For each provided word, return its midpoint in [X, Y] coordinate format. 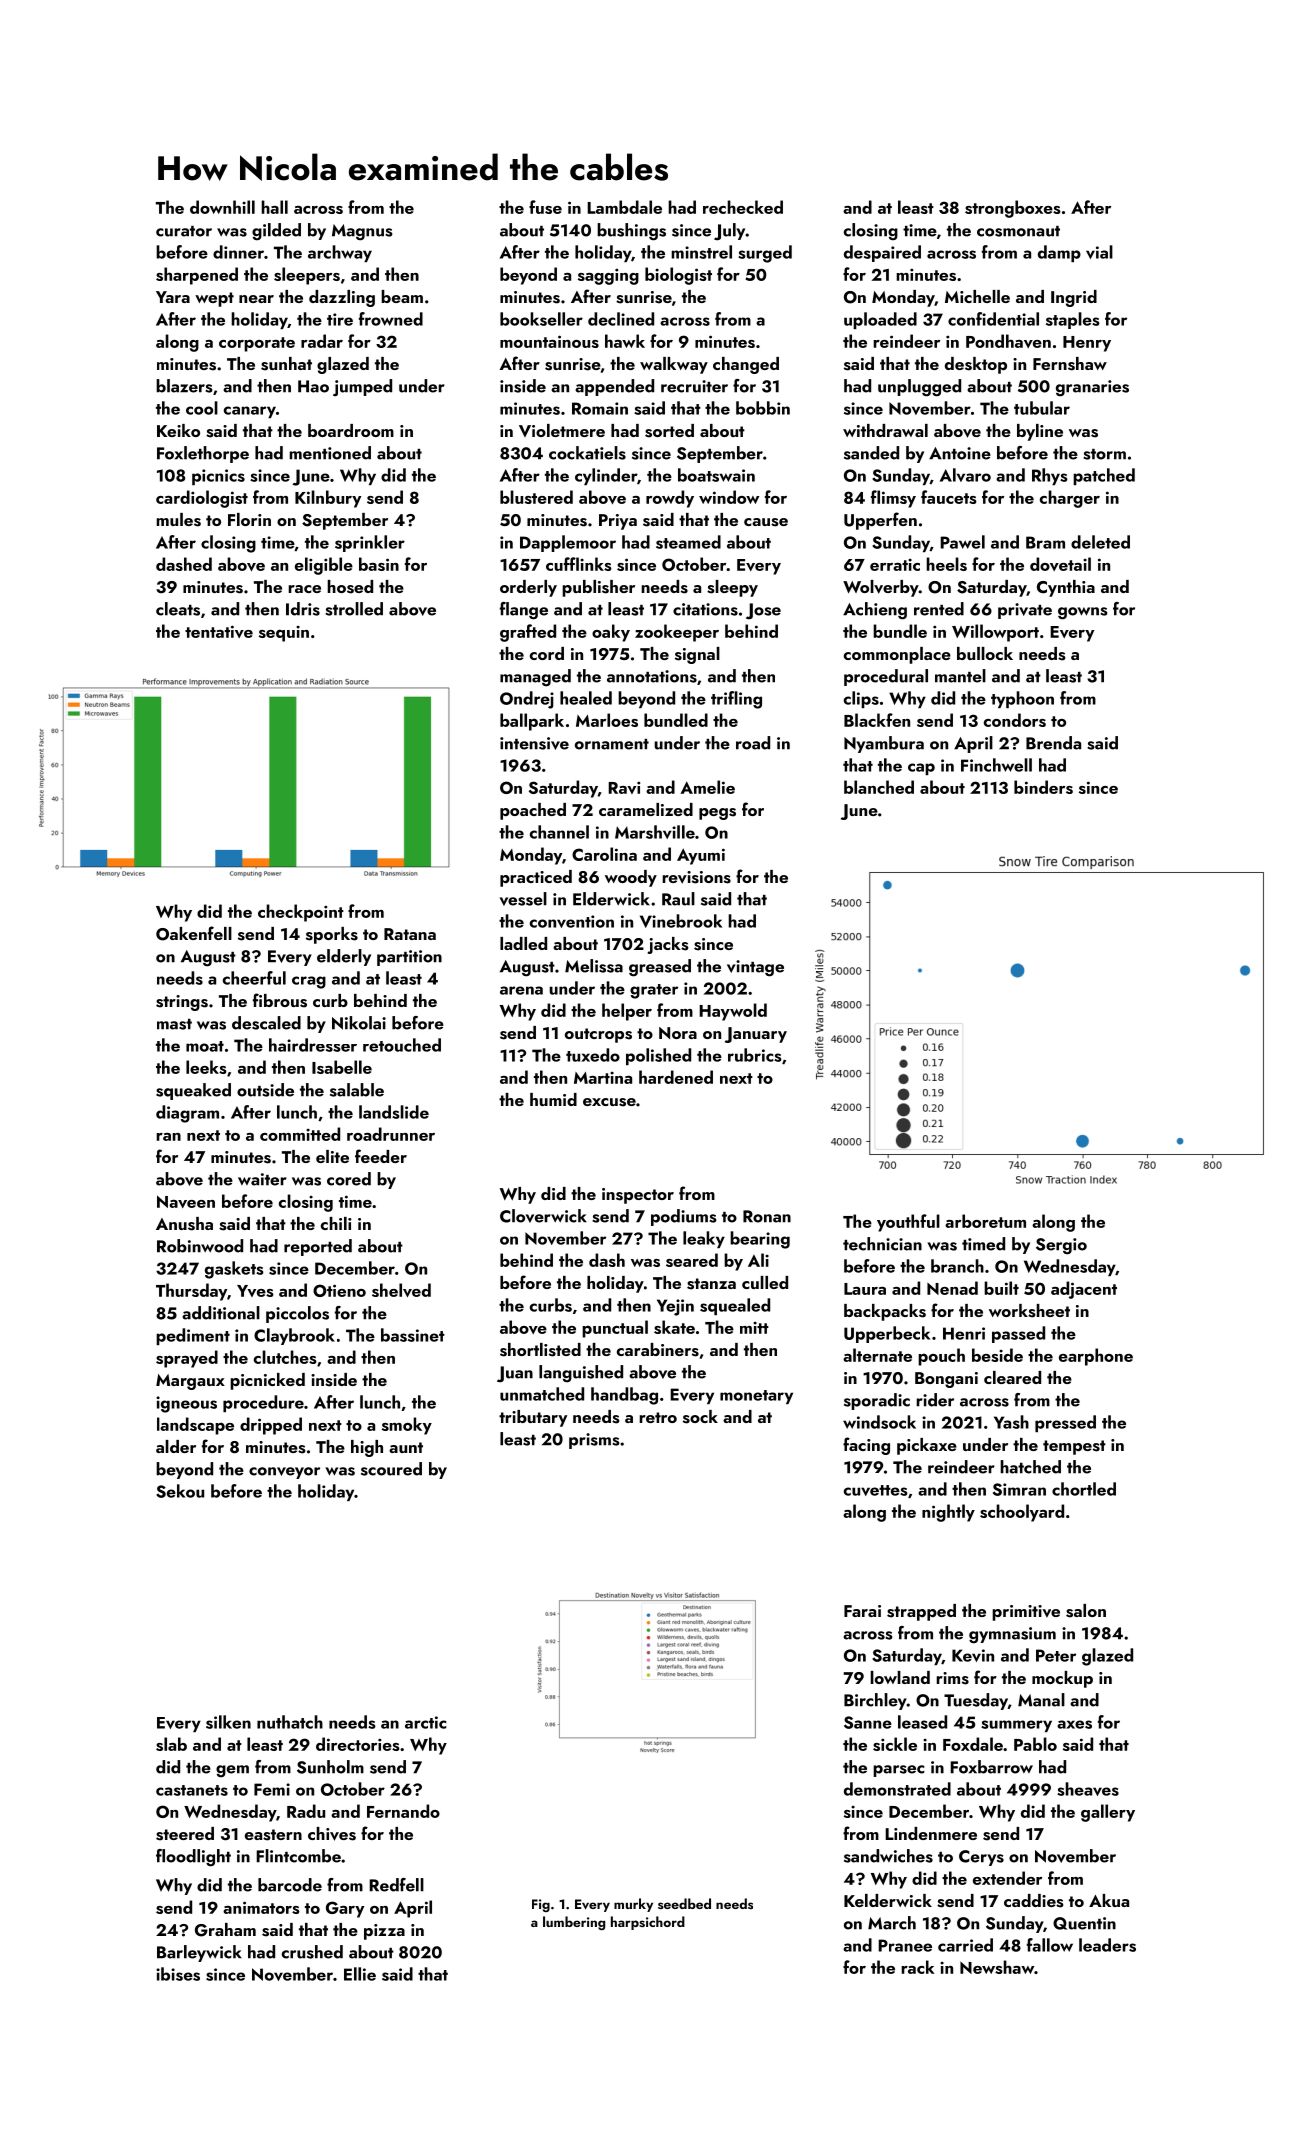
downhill [222, 207]
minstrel [701, 252]
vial [1099, 252]
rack [918, 1967]
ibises [178, 1974]
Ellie [360, 1974]
